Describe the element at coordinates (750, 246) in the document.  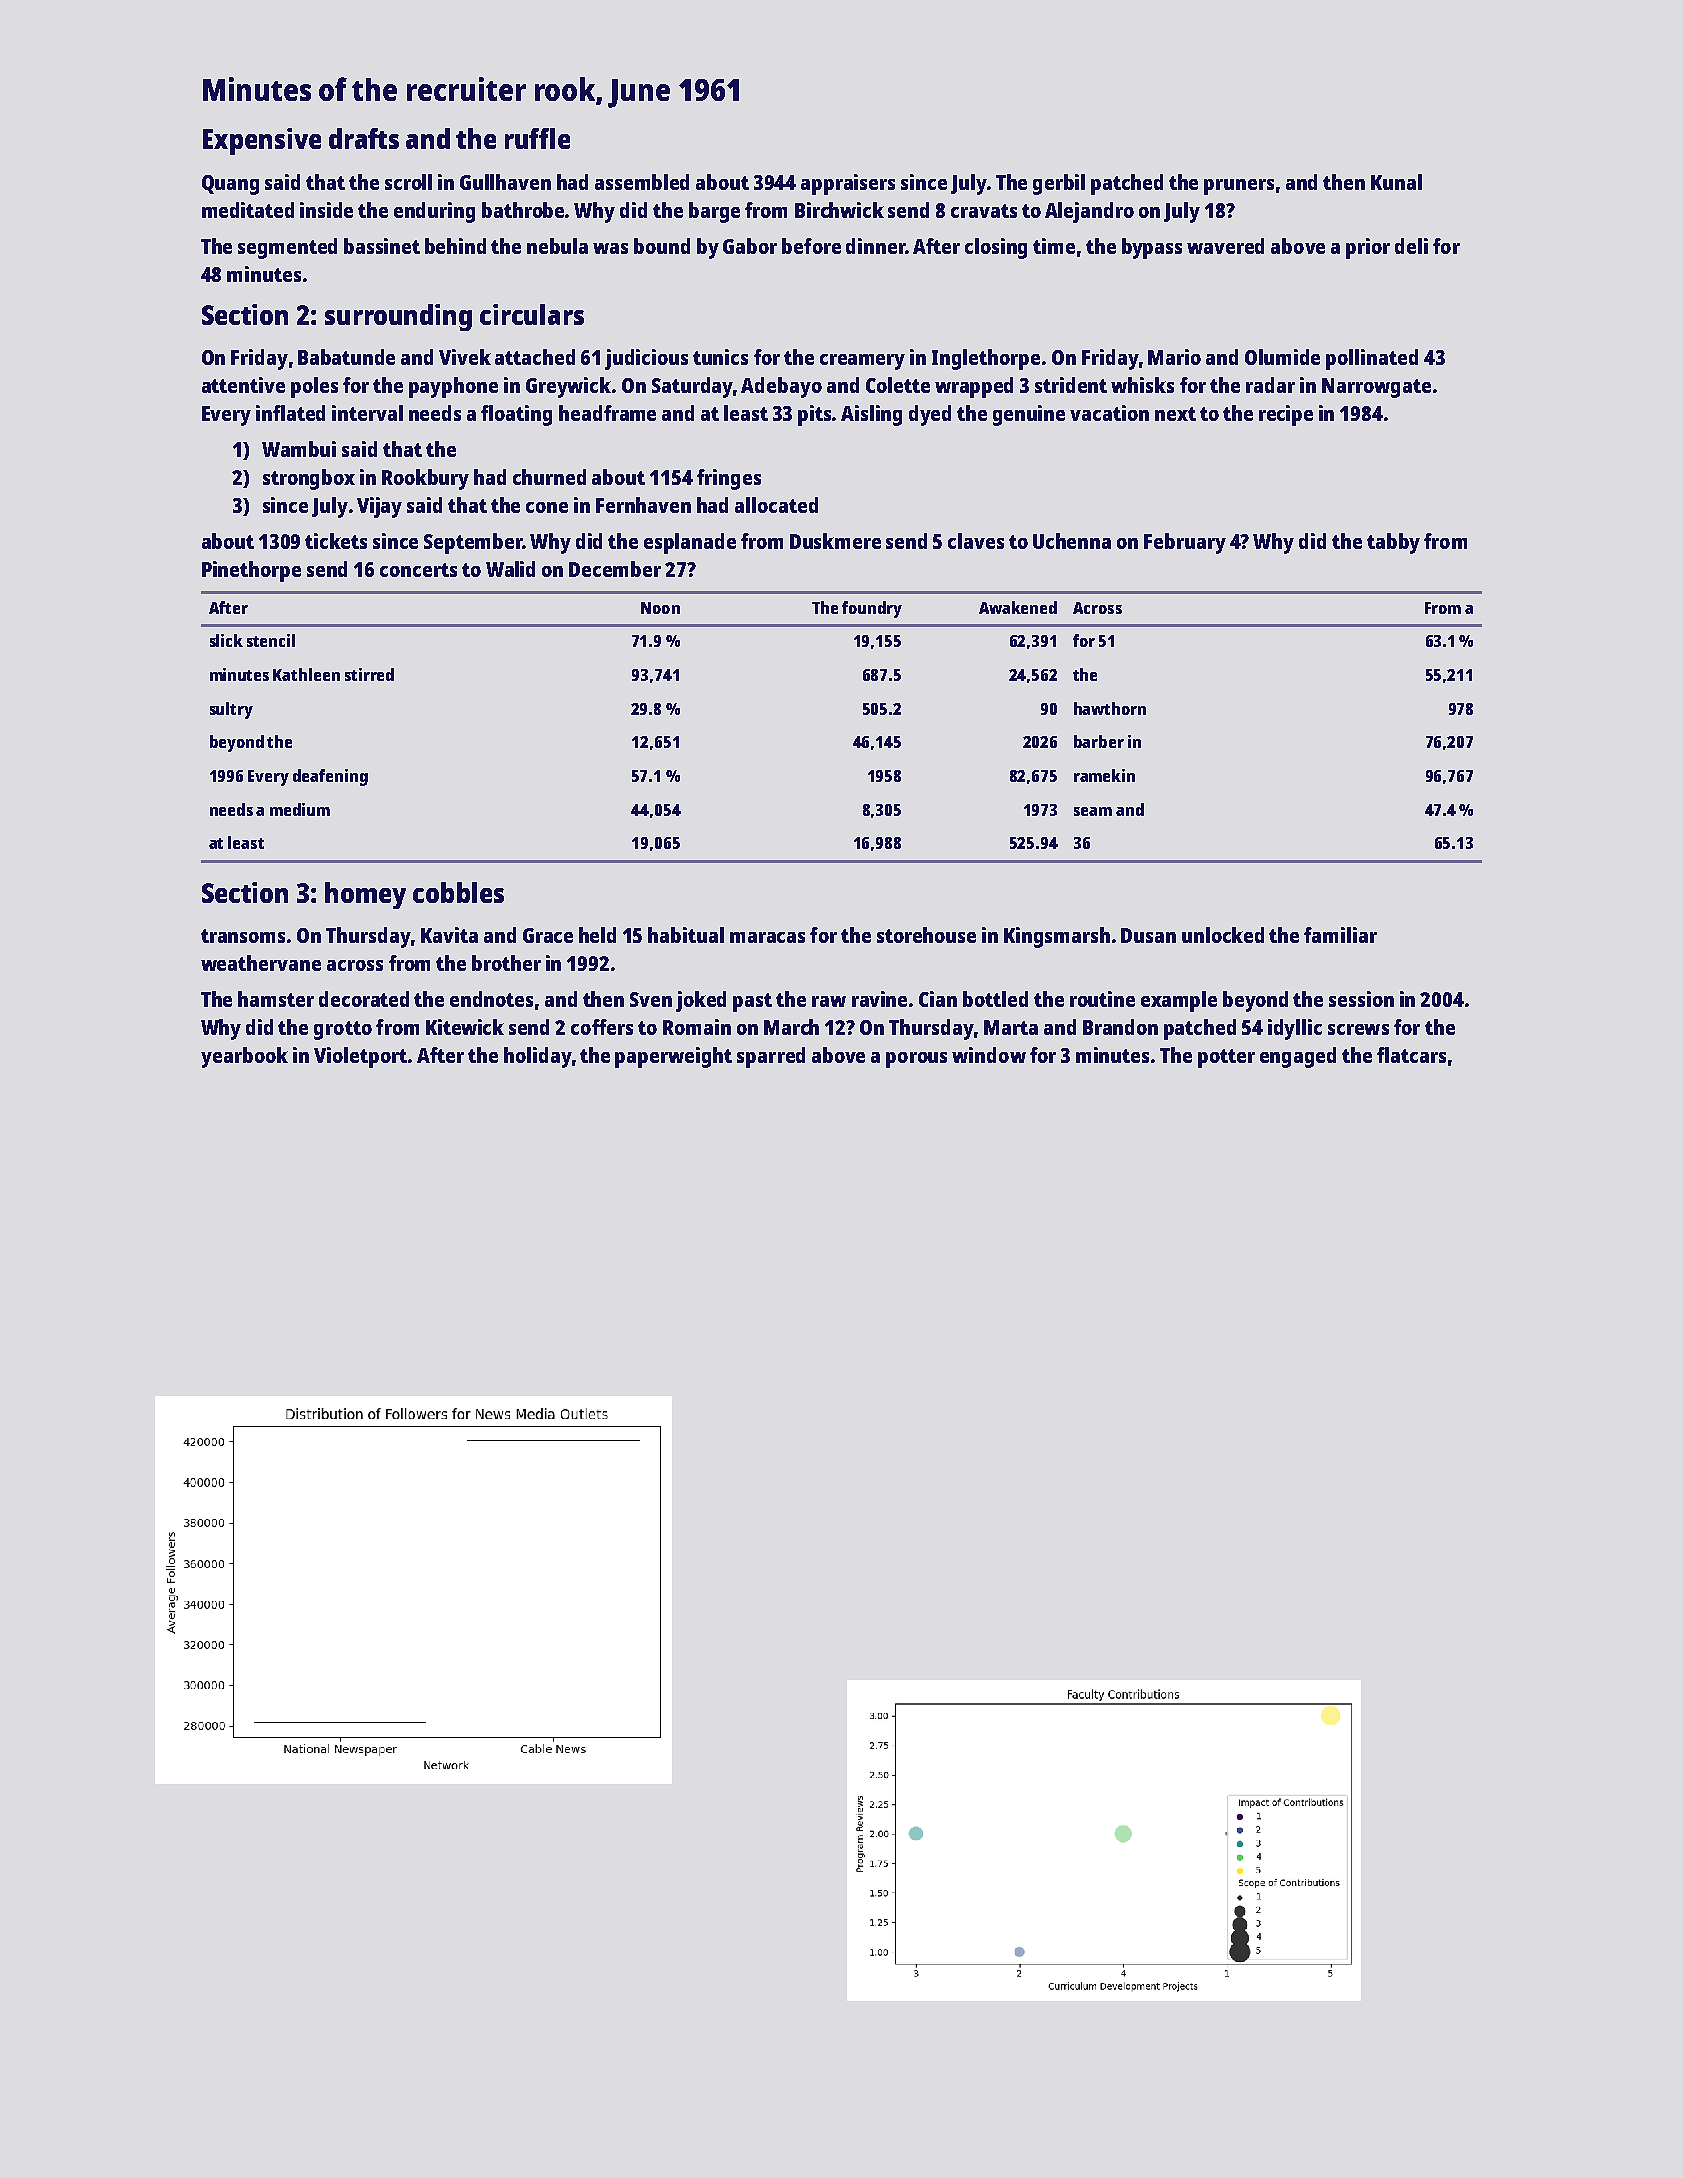
I see `Gabor` at that location.
